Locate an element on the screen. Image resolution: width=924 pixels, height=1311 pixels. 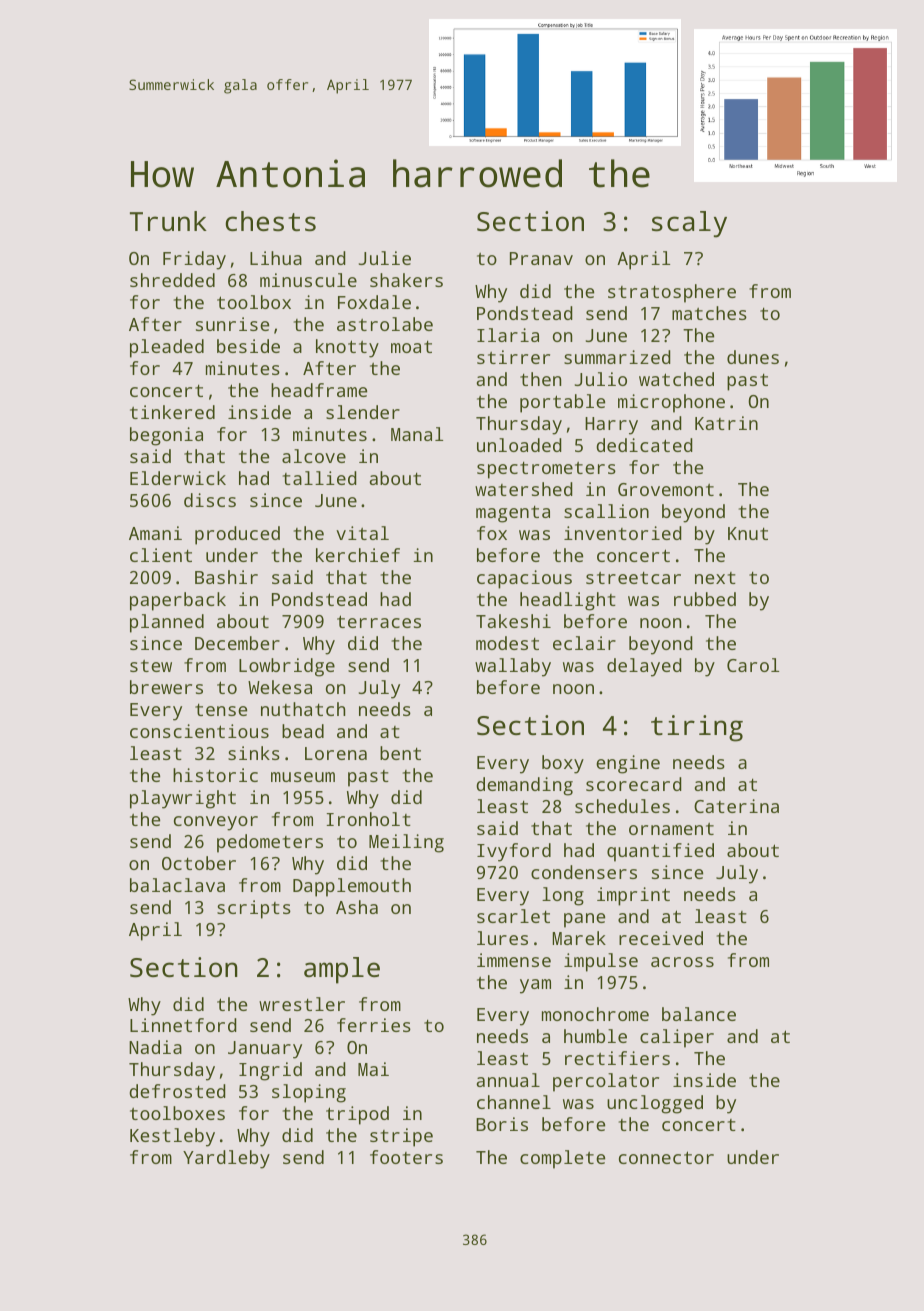
next is located at coordinates (715, 578).
